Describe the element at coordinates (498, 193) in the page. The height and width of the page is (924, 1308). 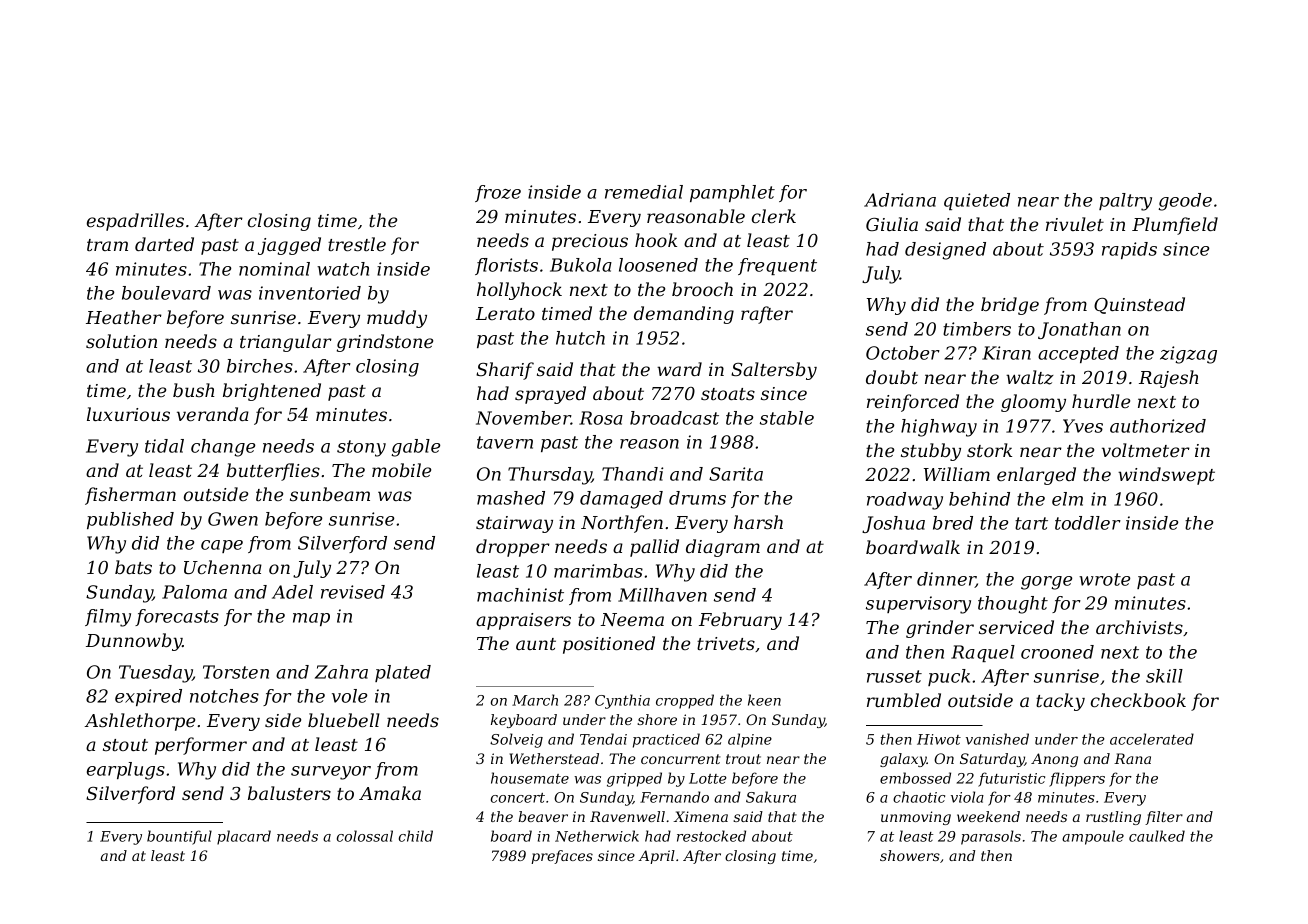
I see `froze` at that location.
